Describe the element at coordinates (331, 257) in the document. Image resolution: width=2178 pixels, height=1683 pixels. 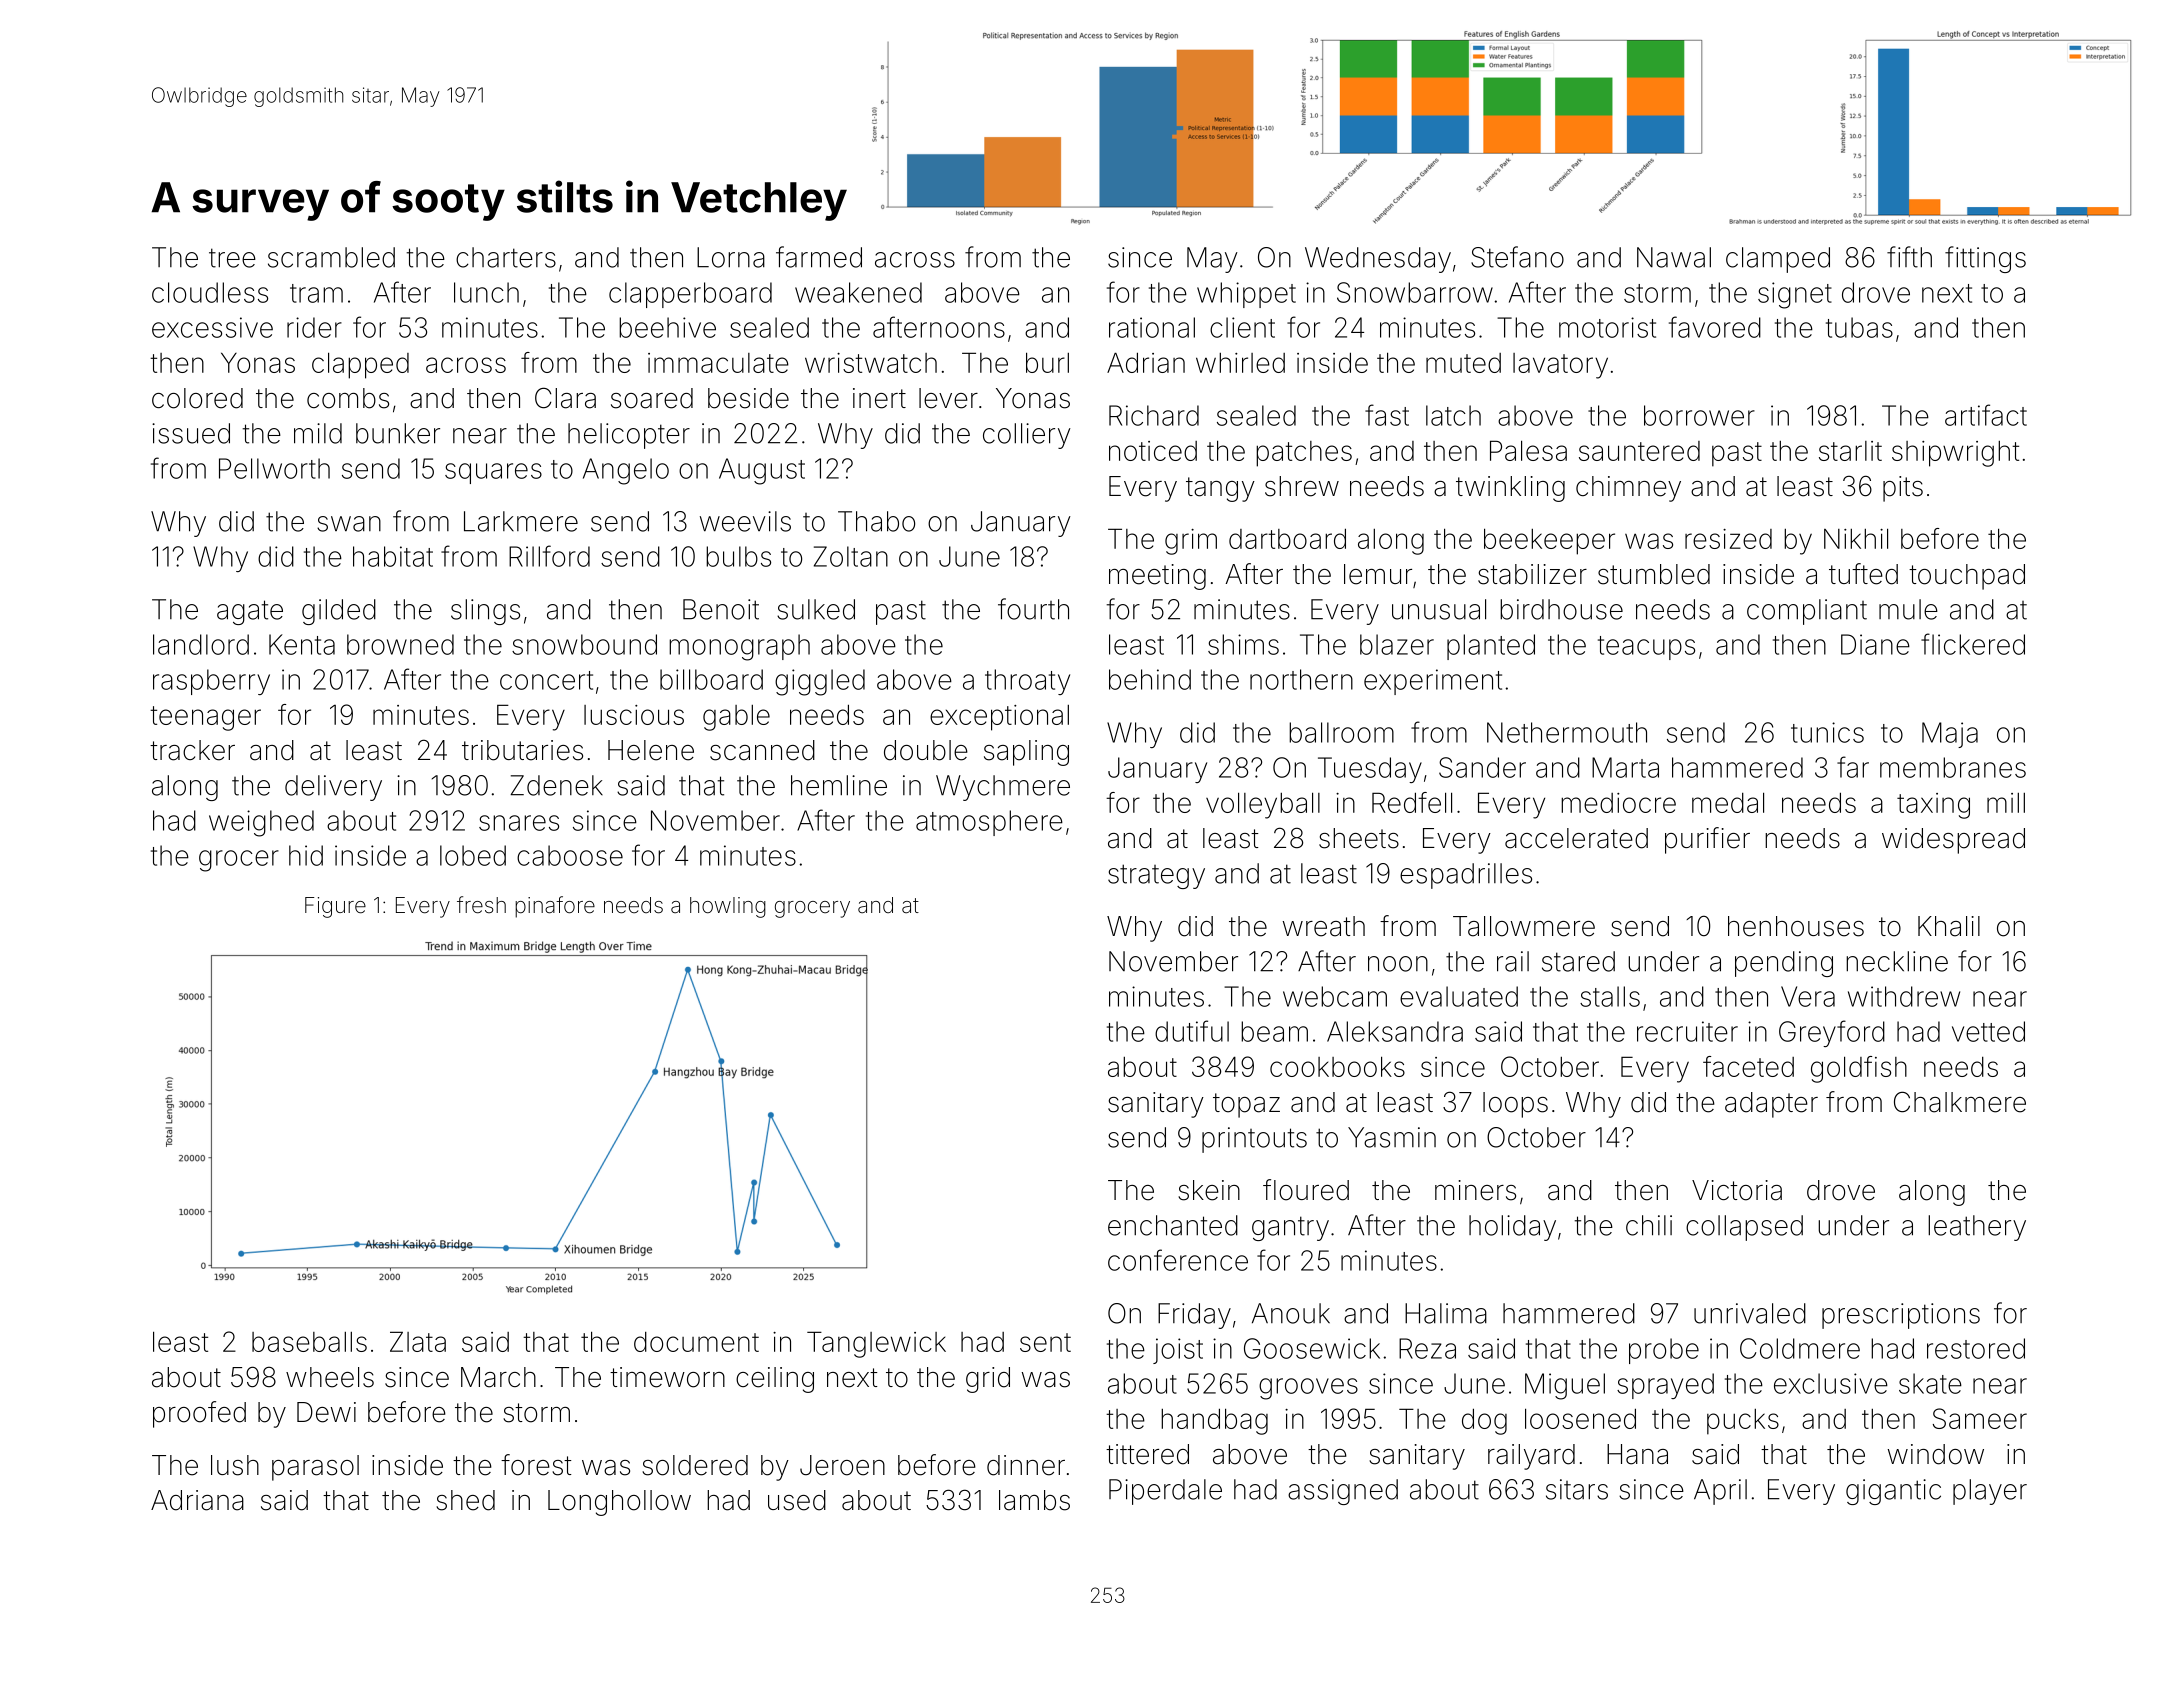
I see `scrambled` at that location.
